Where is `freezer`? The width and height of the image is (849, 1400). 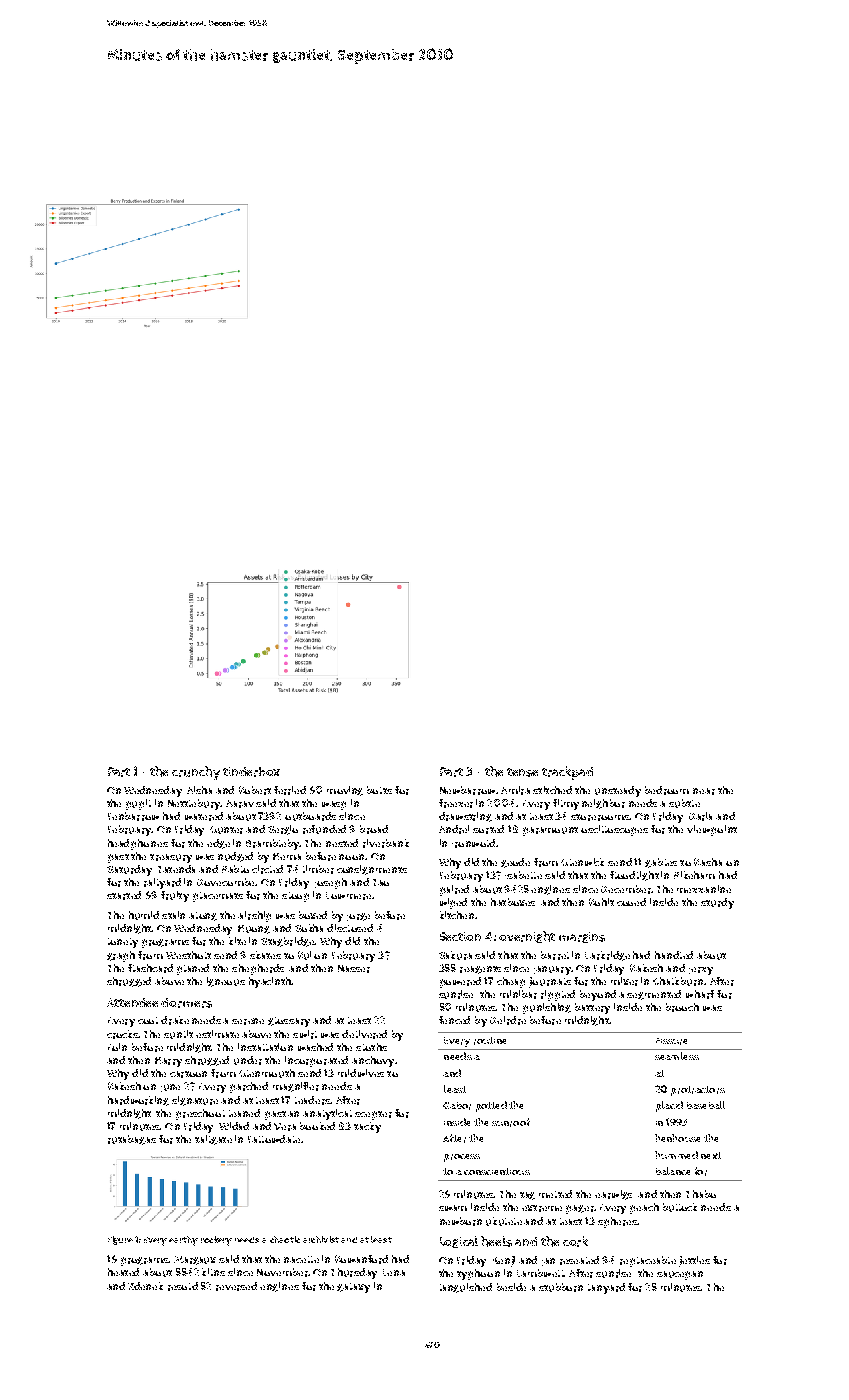 freezer is located at coordinates (456, 803).
